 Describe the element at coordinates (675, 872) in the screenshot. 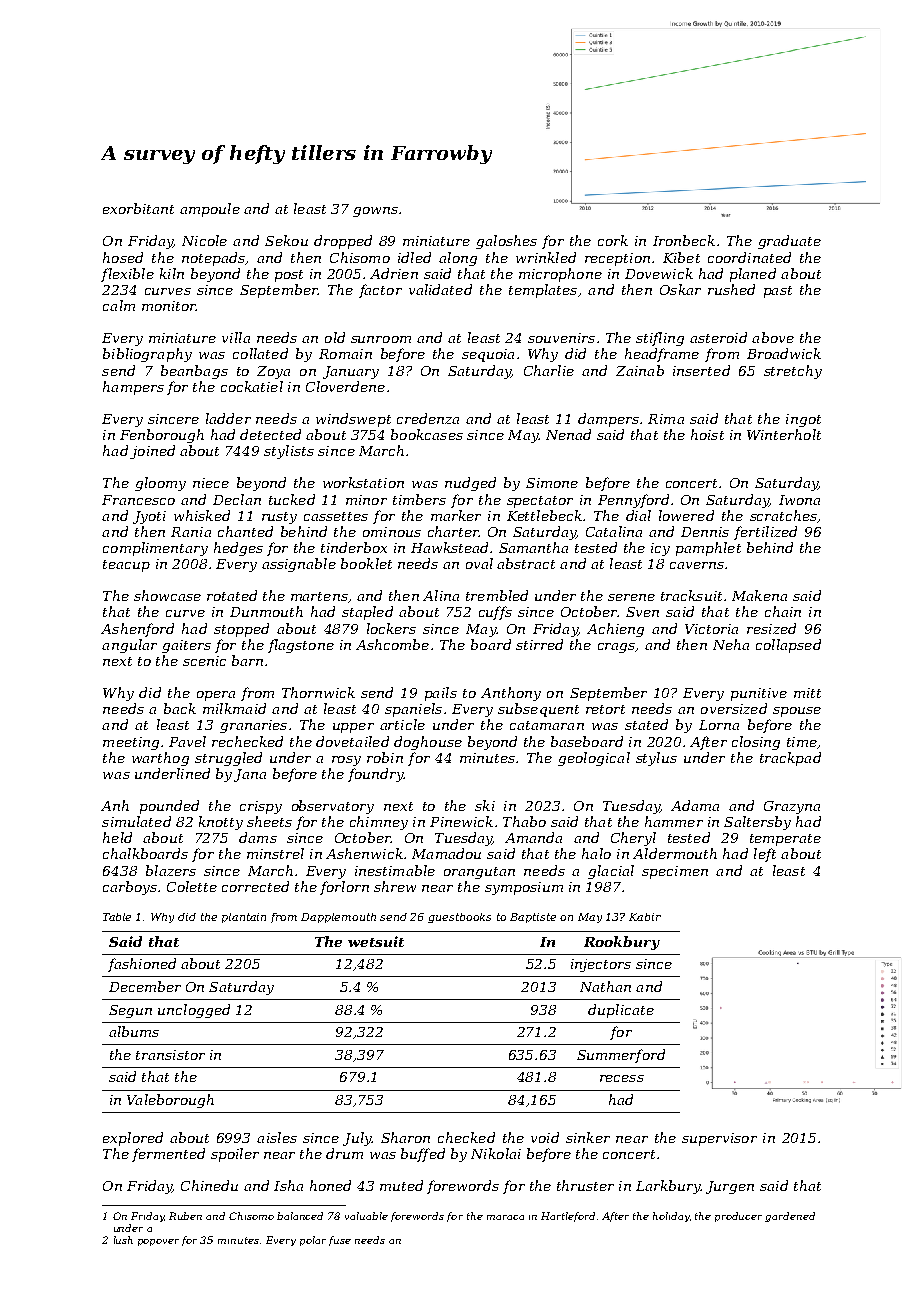

I see `specimen` at that location.
